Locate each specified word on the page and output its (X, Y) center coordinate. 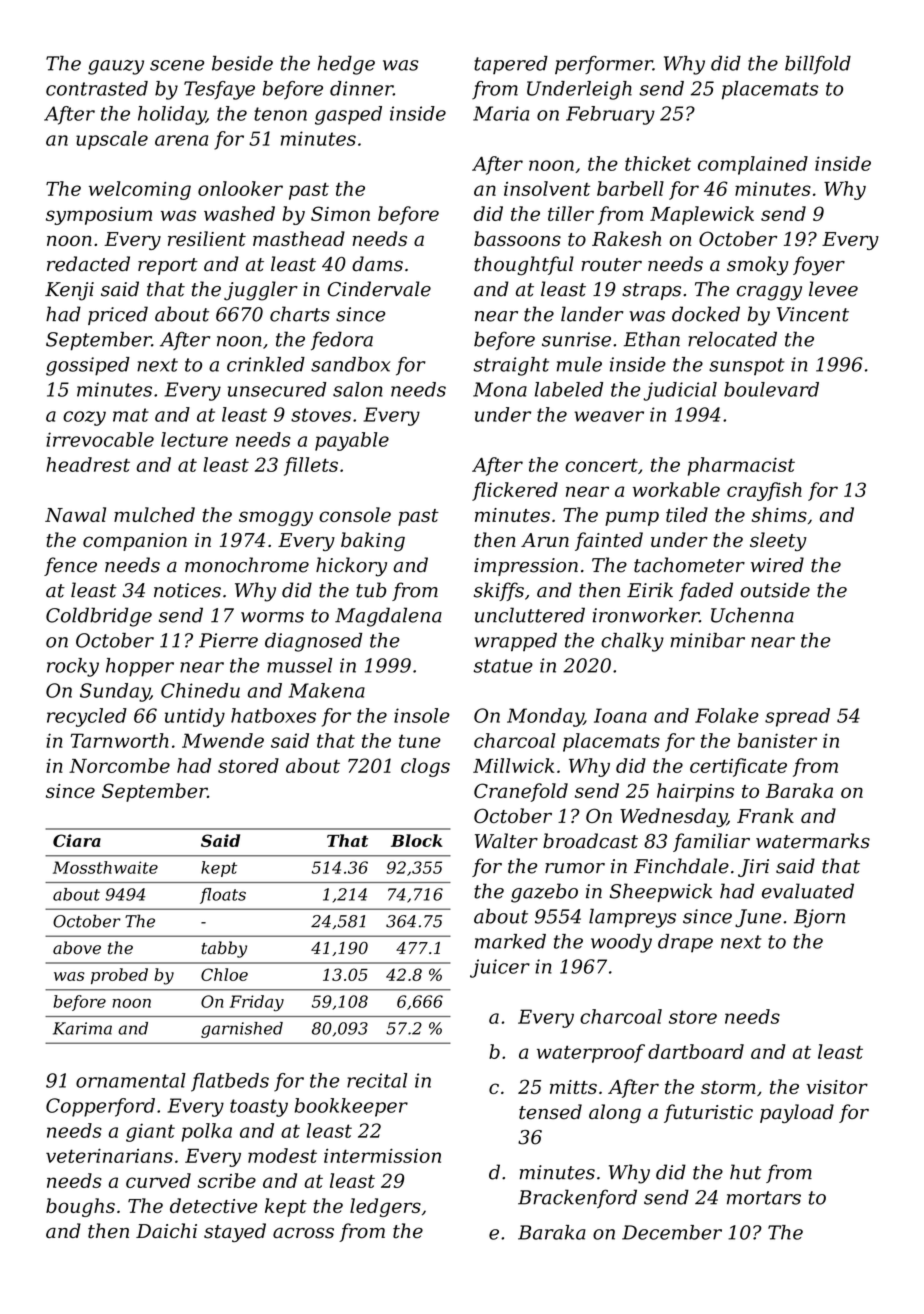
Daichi (166, 1231)
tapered (511, 65)
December (672, 1232)
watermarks (813, 841)
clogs (425, 767)
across (303, 1233)
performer (604, 65)
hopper (140, 667)
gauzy (116, 67)
